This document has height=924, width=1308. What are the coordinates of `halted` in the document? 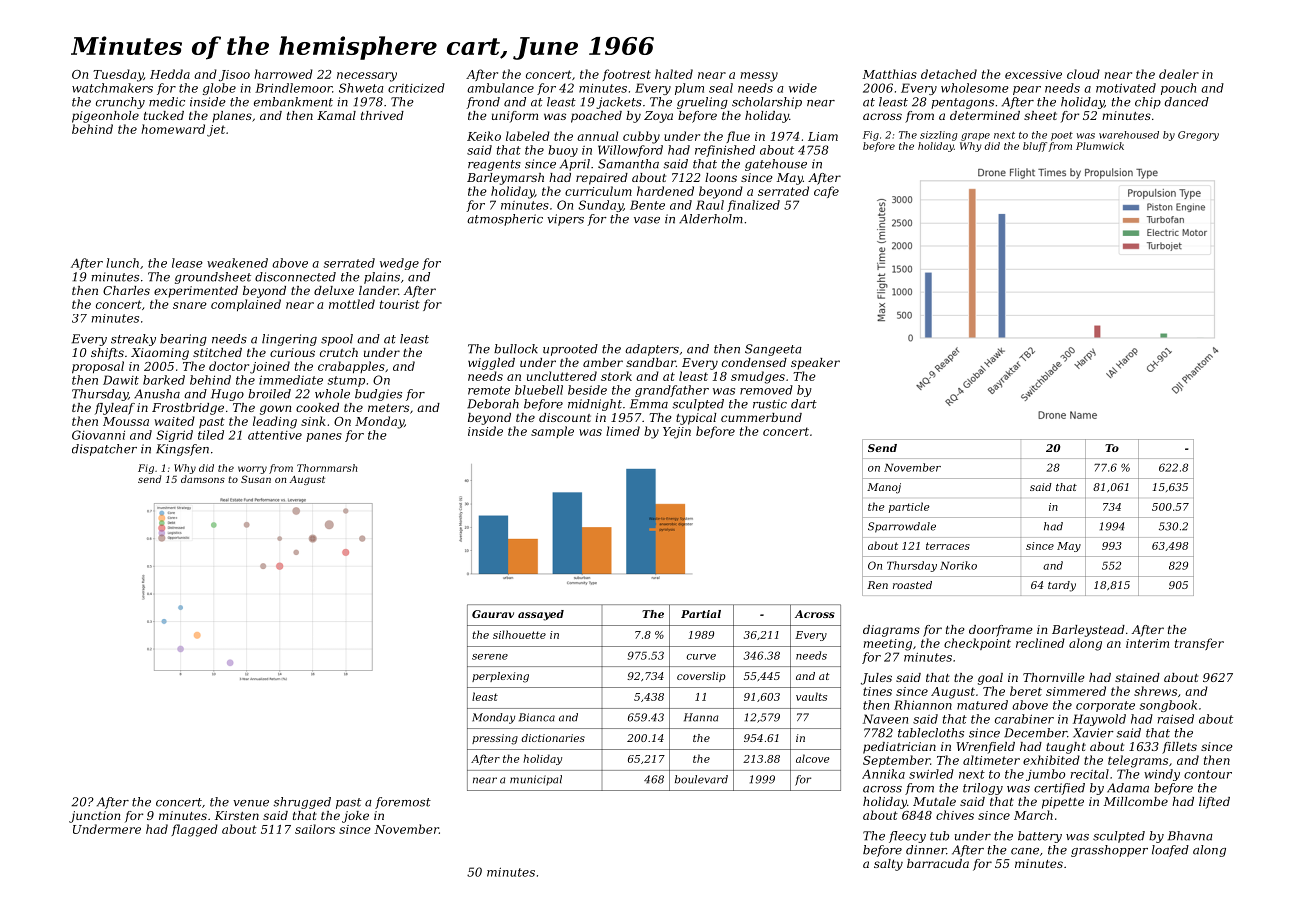 It's located at (674, 74).
